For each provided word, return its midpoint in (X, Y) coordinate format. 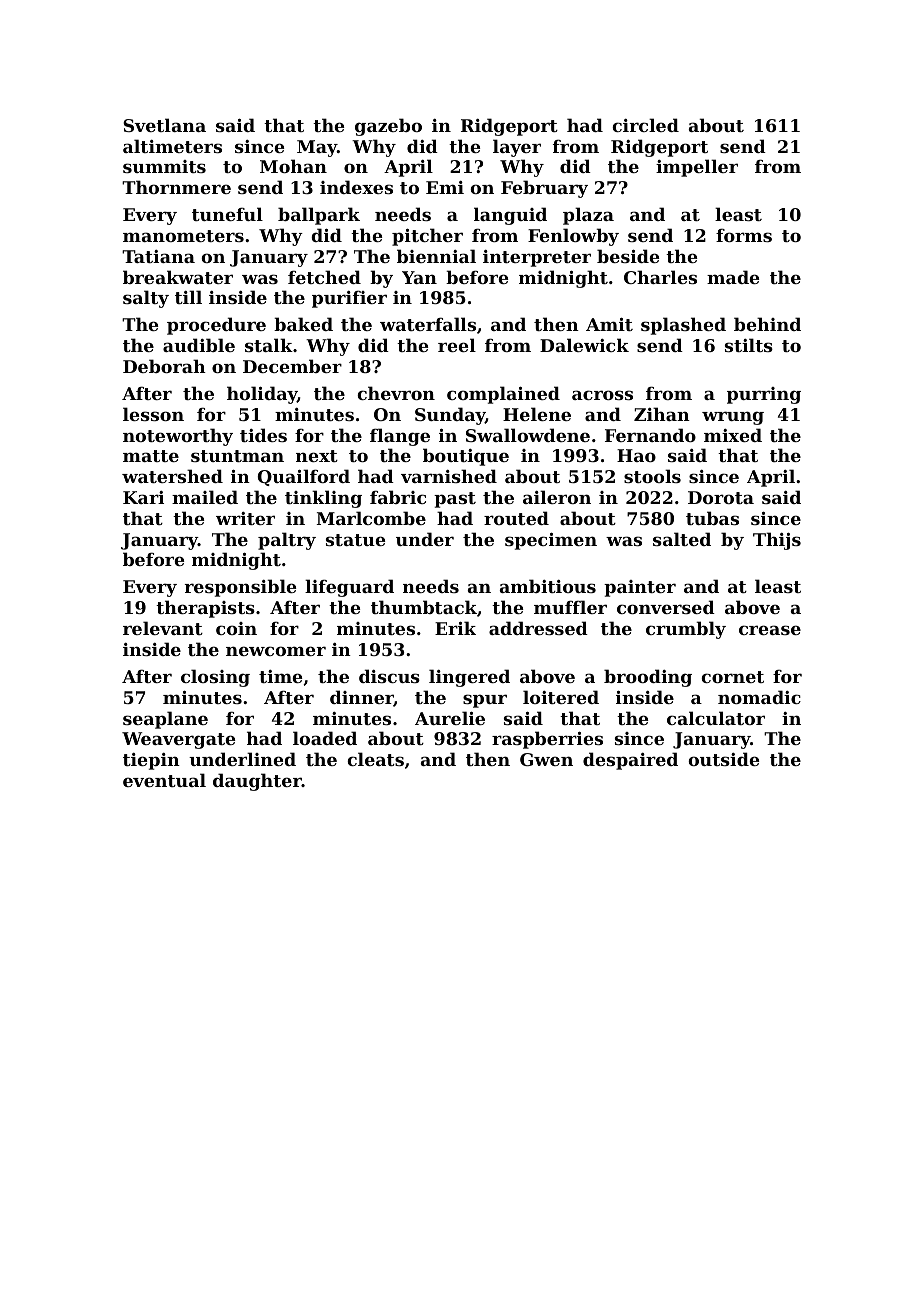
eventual (164, 780)
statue (355, 540)
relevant (163, 628)
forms (744, 235)
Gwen (546, 759)
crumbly (686, 630)
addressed (538, 628)
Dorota (721, 497)
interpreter (537, 258)
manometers (183, 236)
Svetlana (164, 125)
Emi (445, 187)
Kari (143, 497)
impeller (697, 168)
